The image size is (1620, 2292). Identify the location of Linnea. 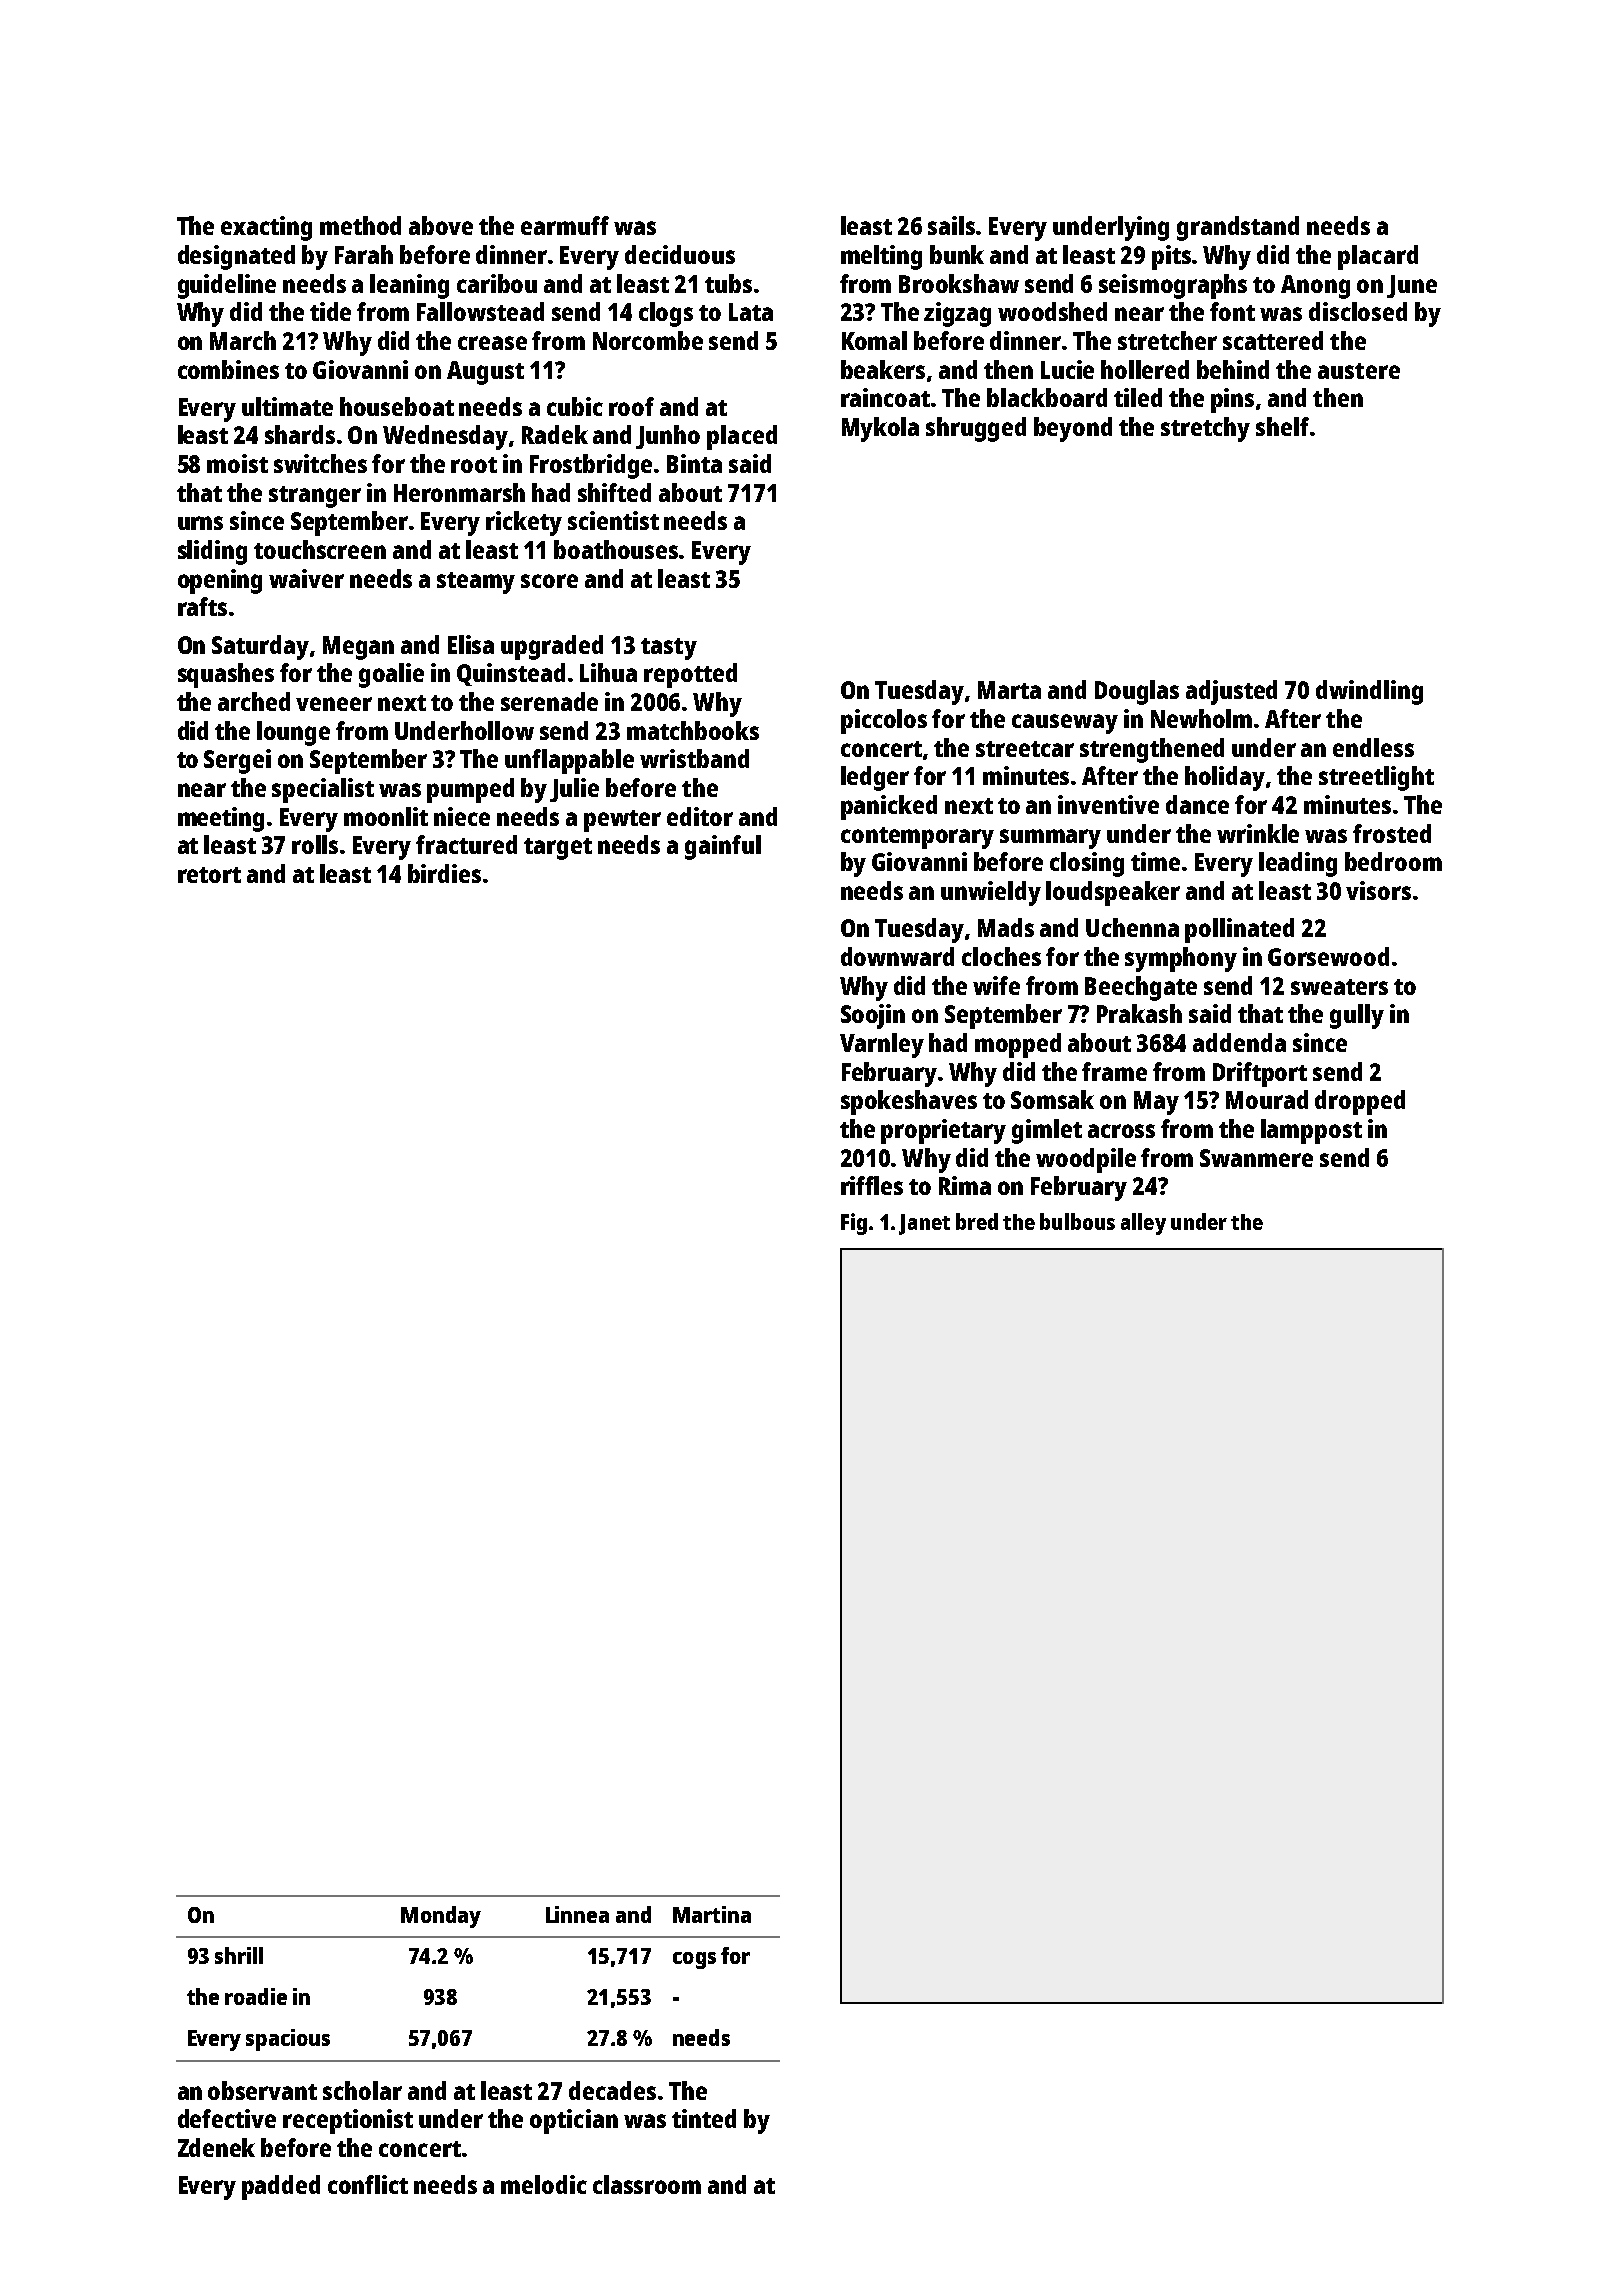
(577, 1914).
